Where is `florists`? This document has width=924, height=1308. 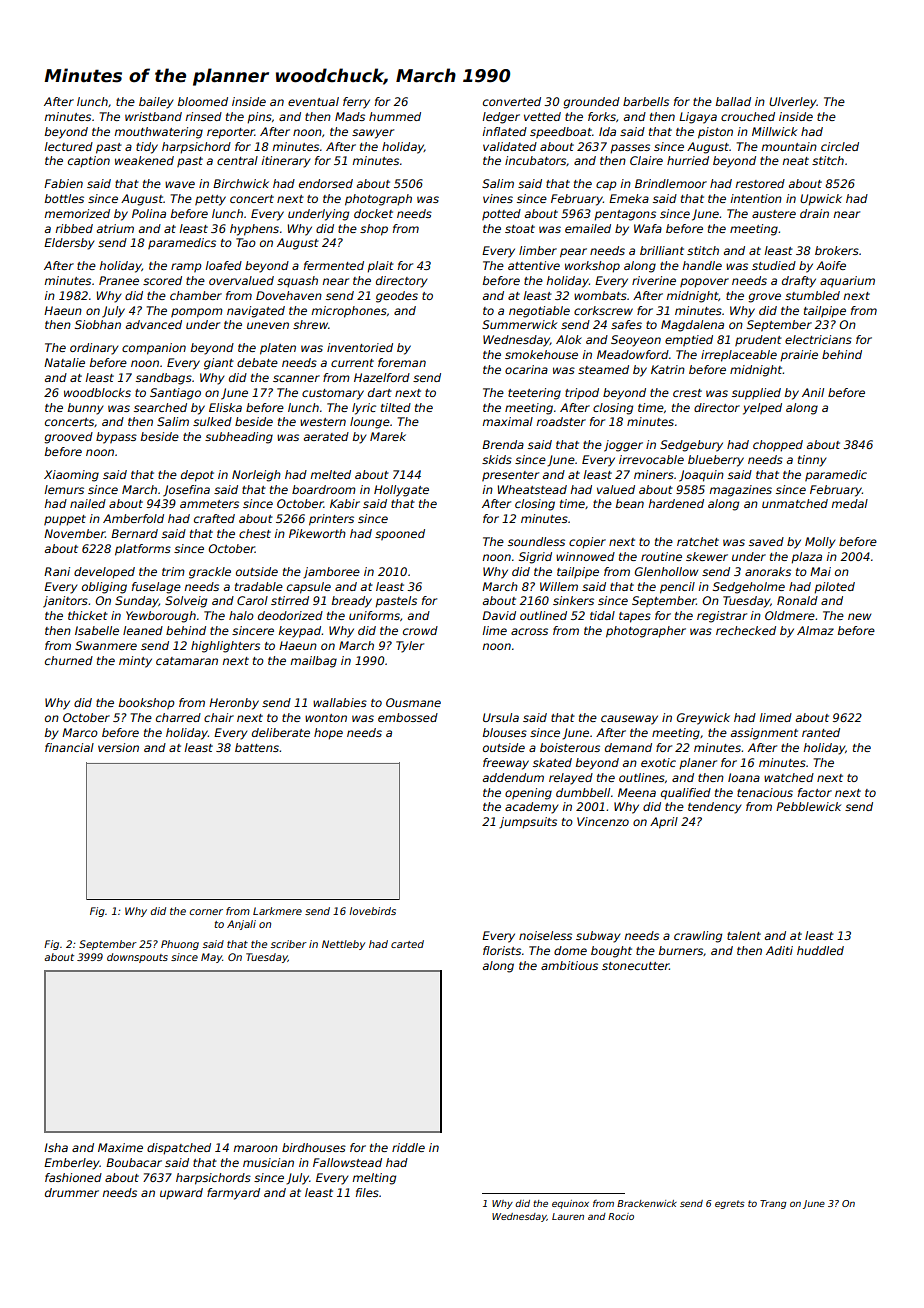 florists is located at coordinates (502, 950).
